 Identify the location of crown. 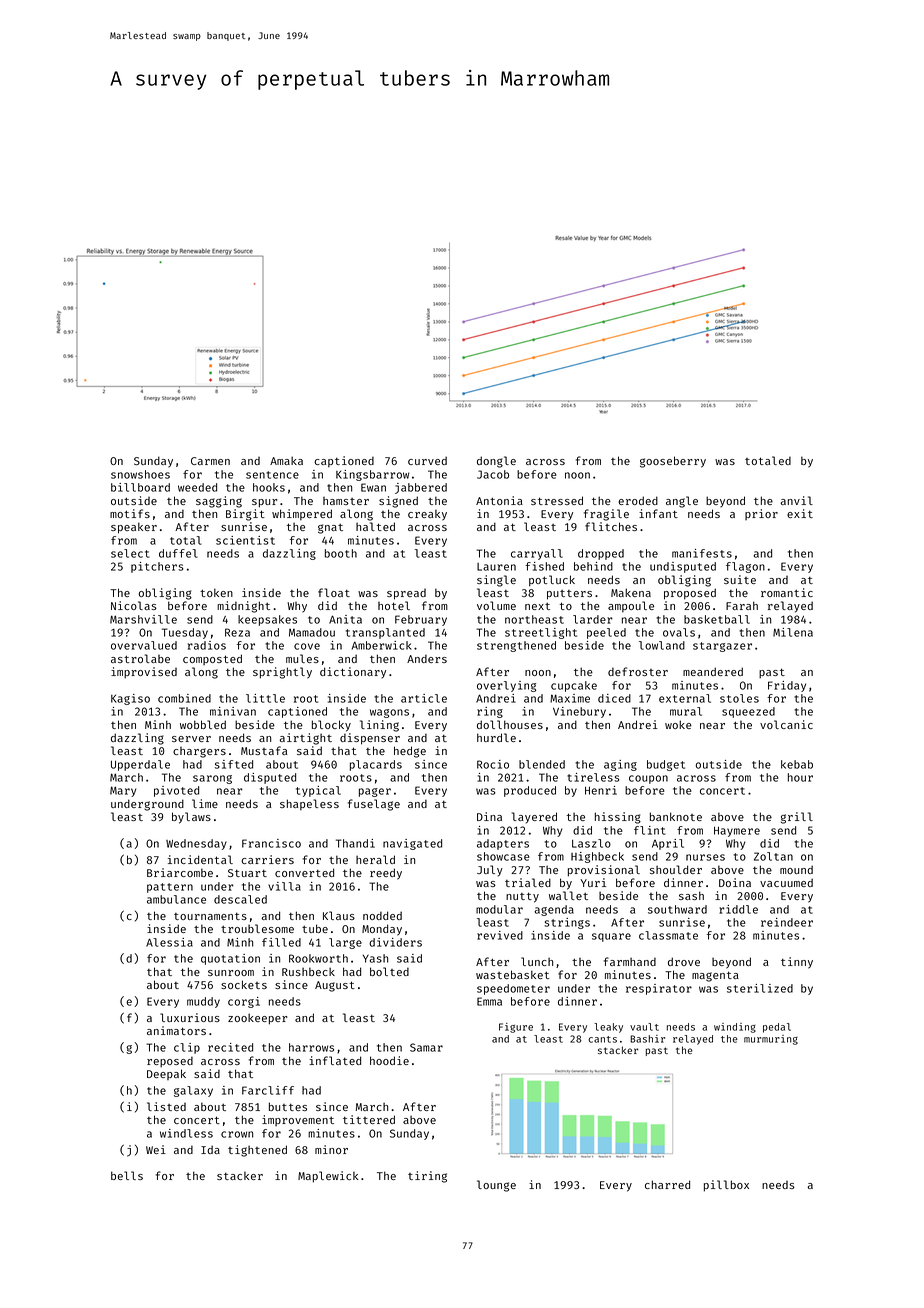
(237, 1134).
